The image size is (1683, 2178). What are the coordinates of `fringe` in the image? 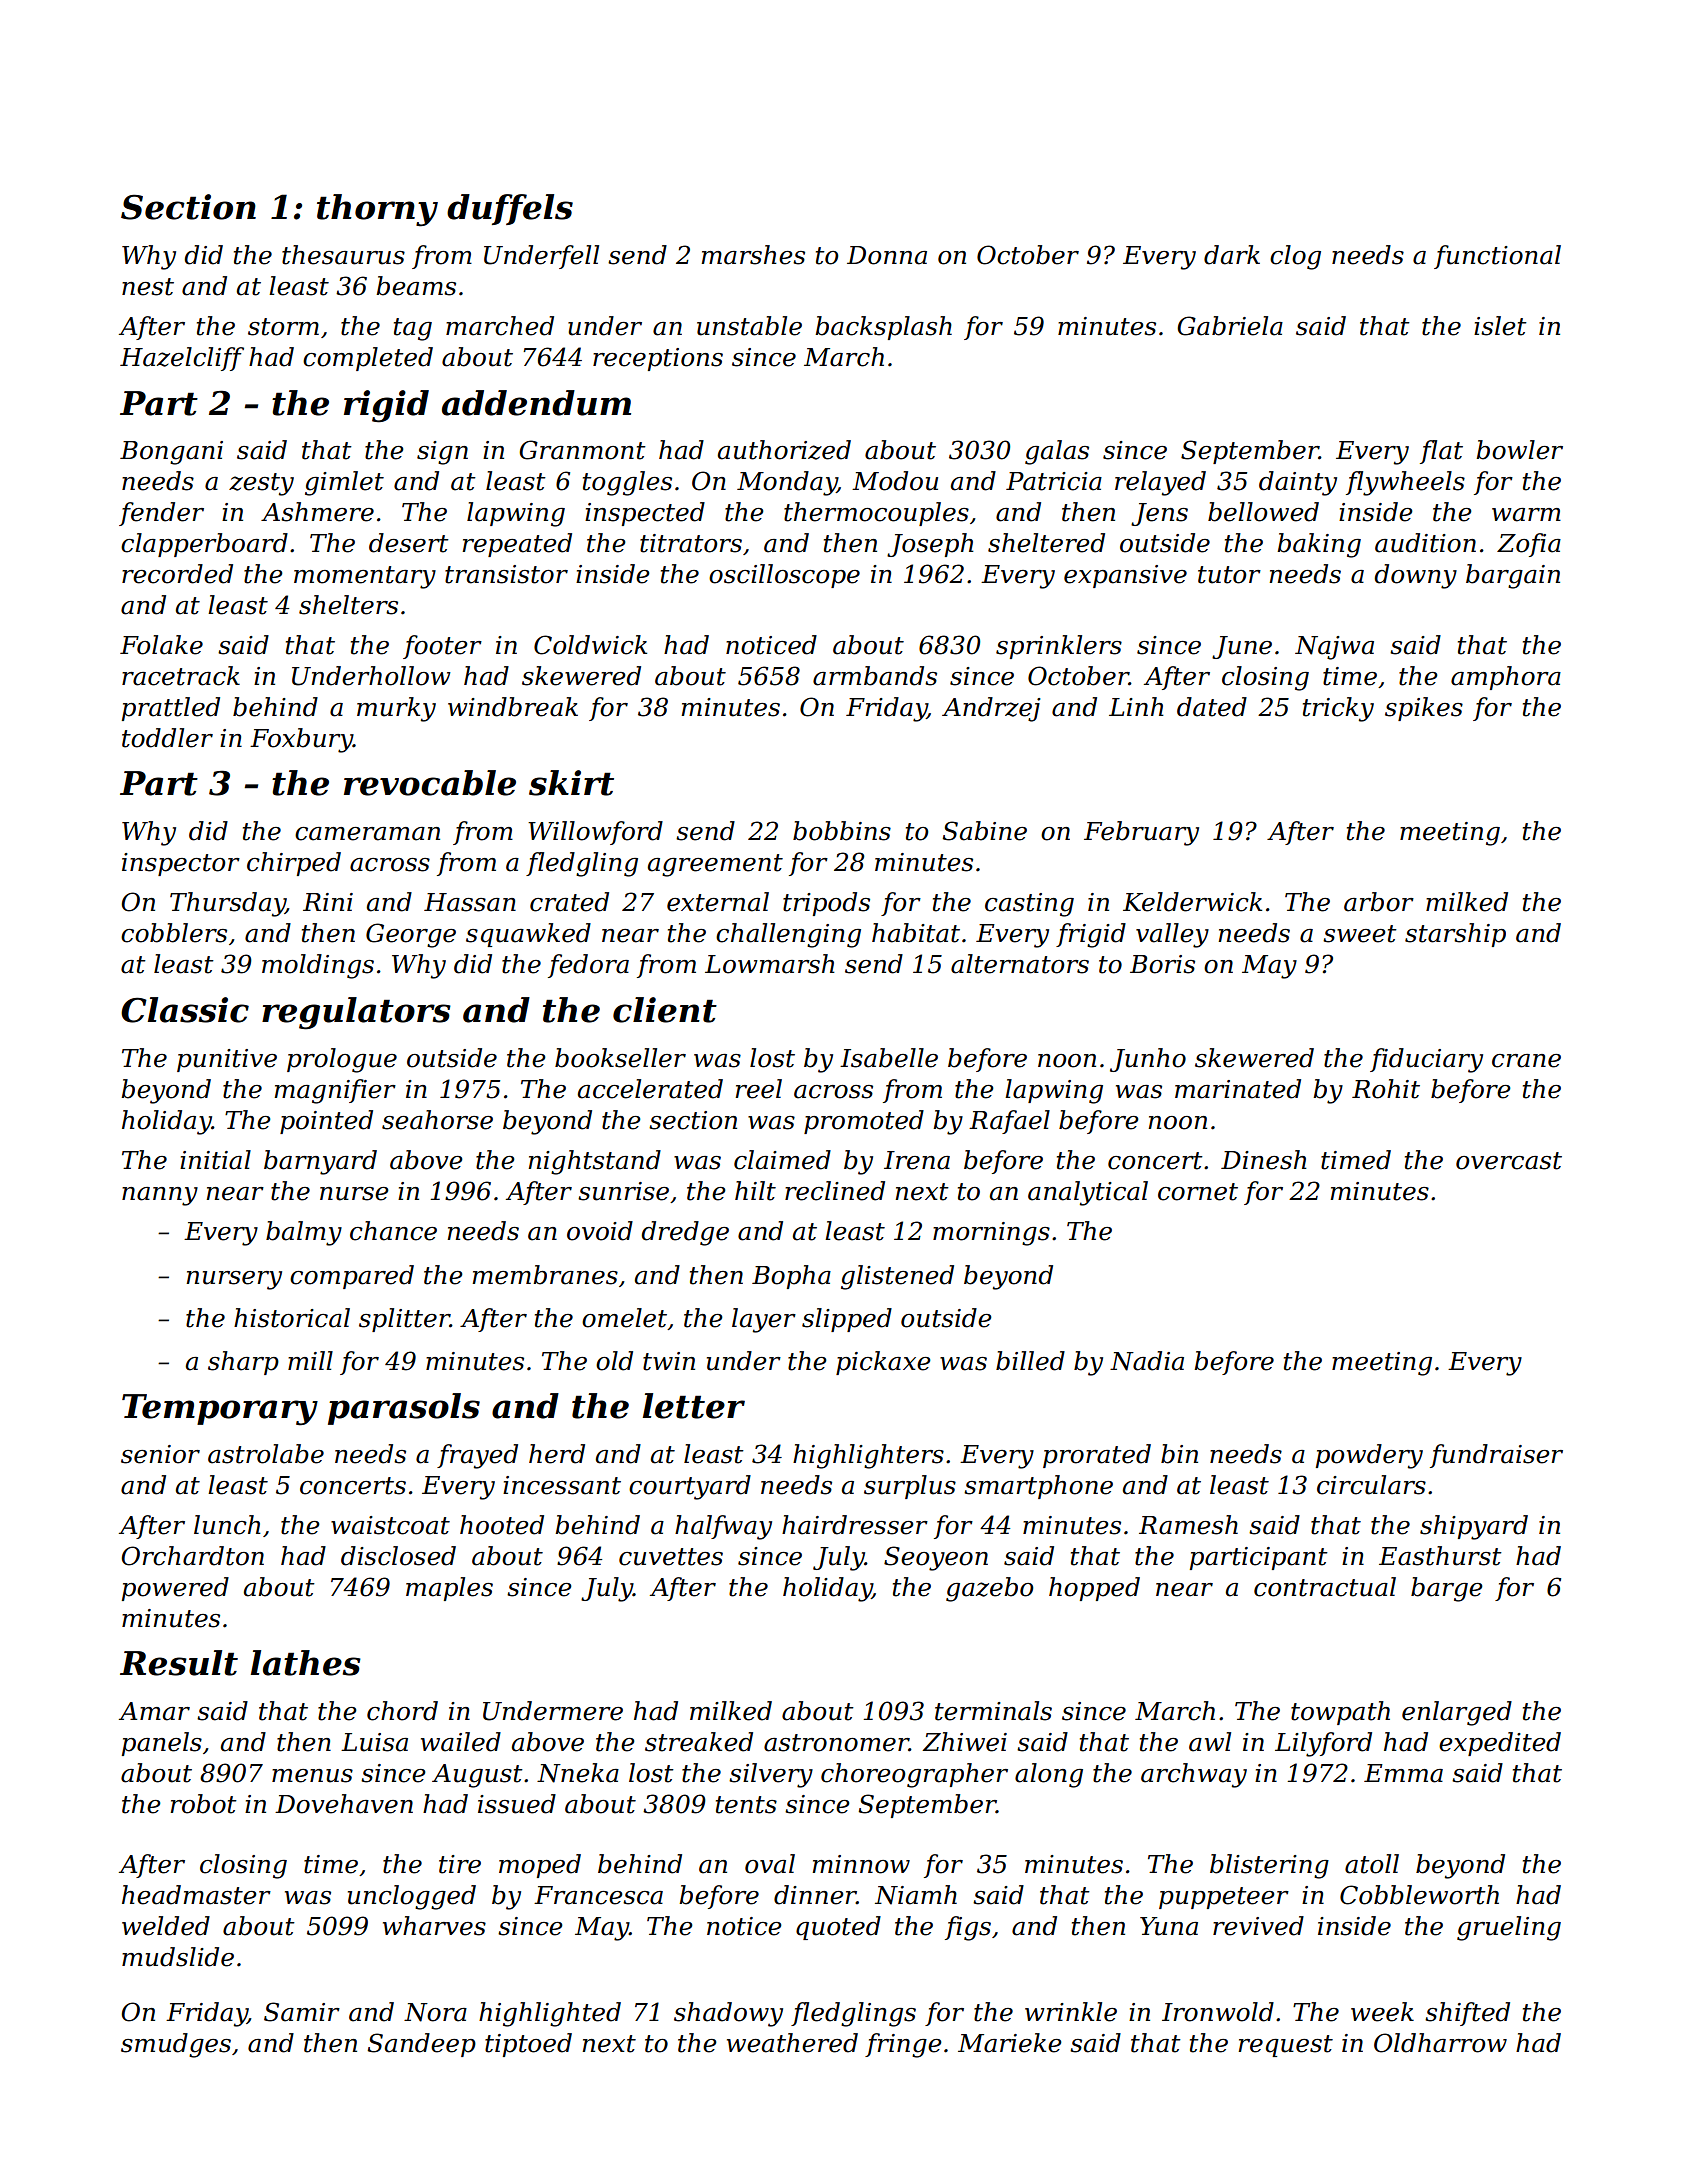 It's located at (903, 2045).
